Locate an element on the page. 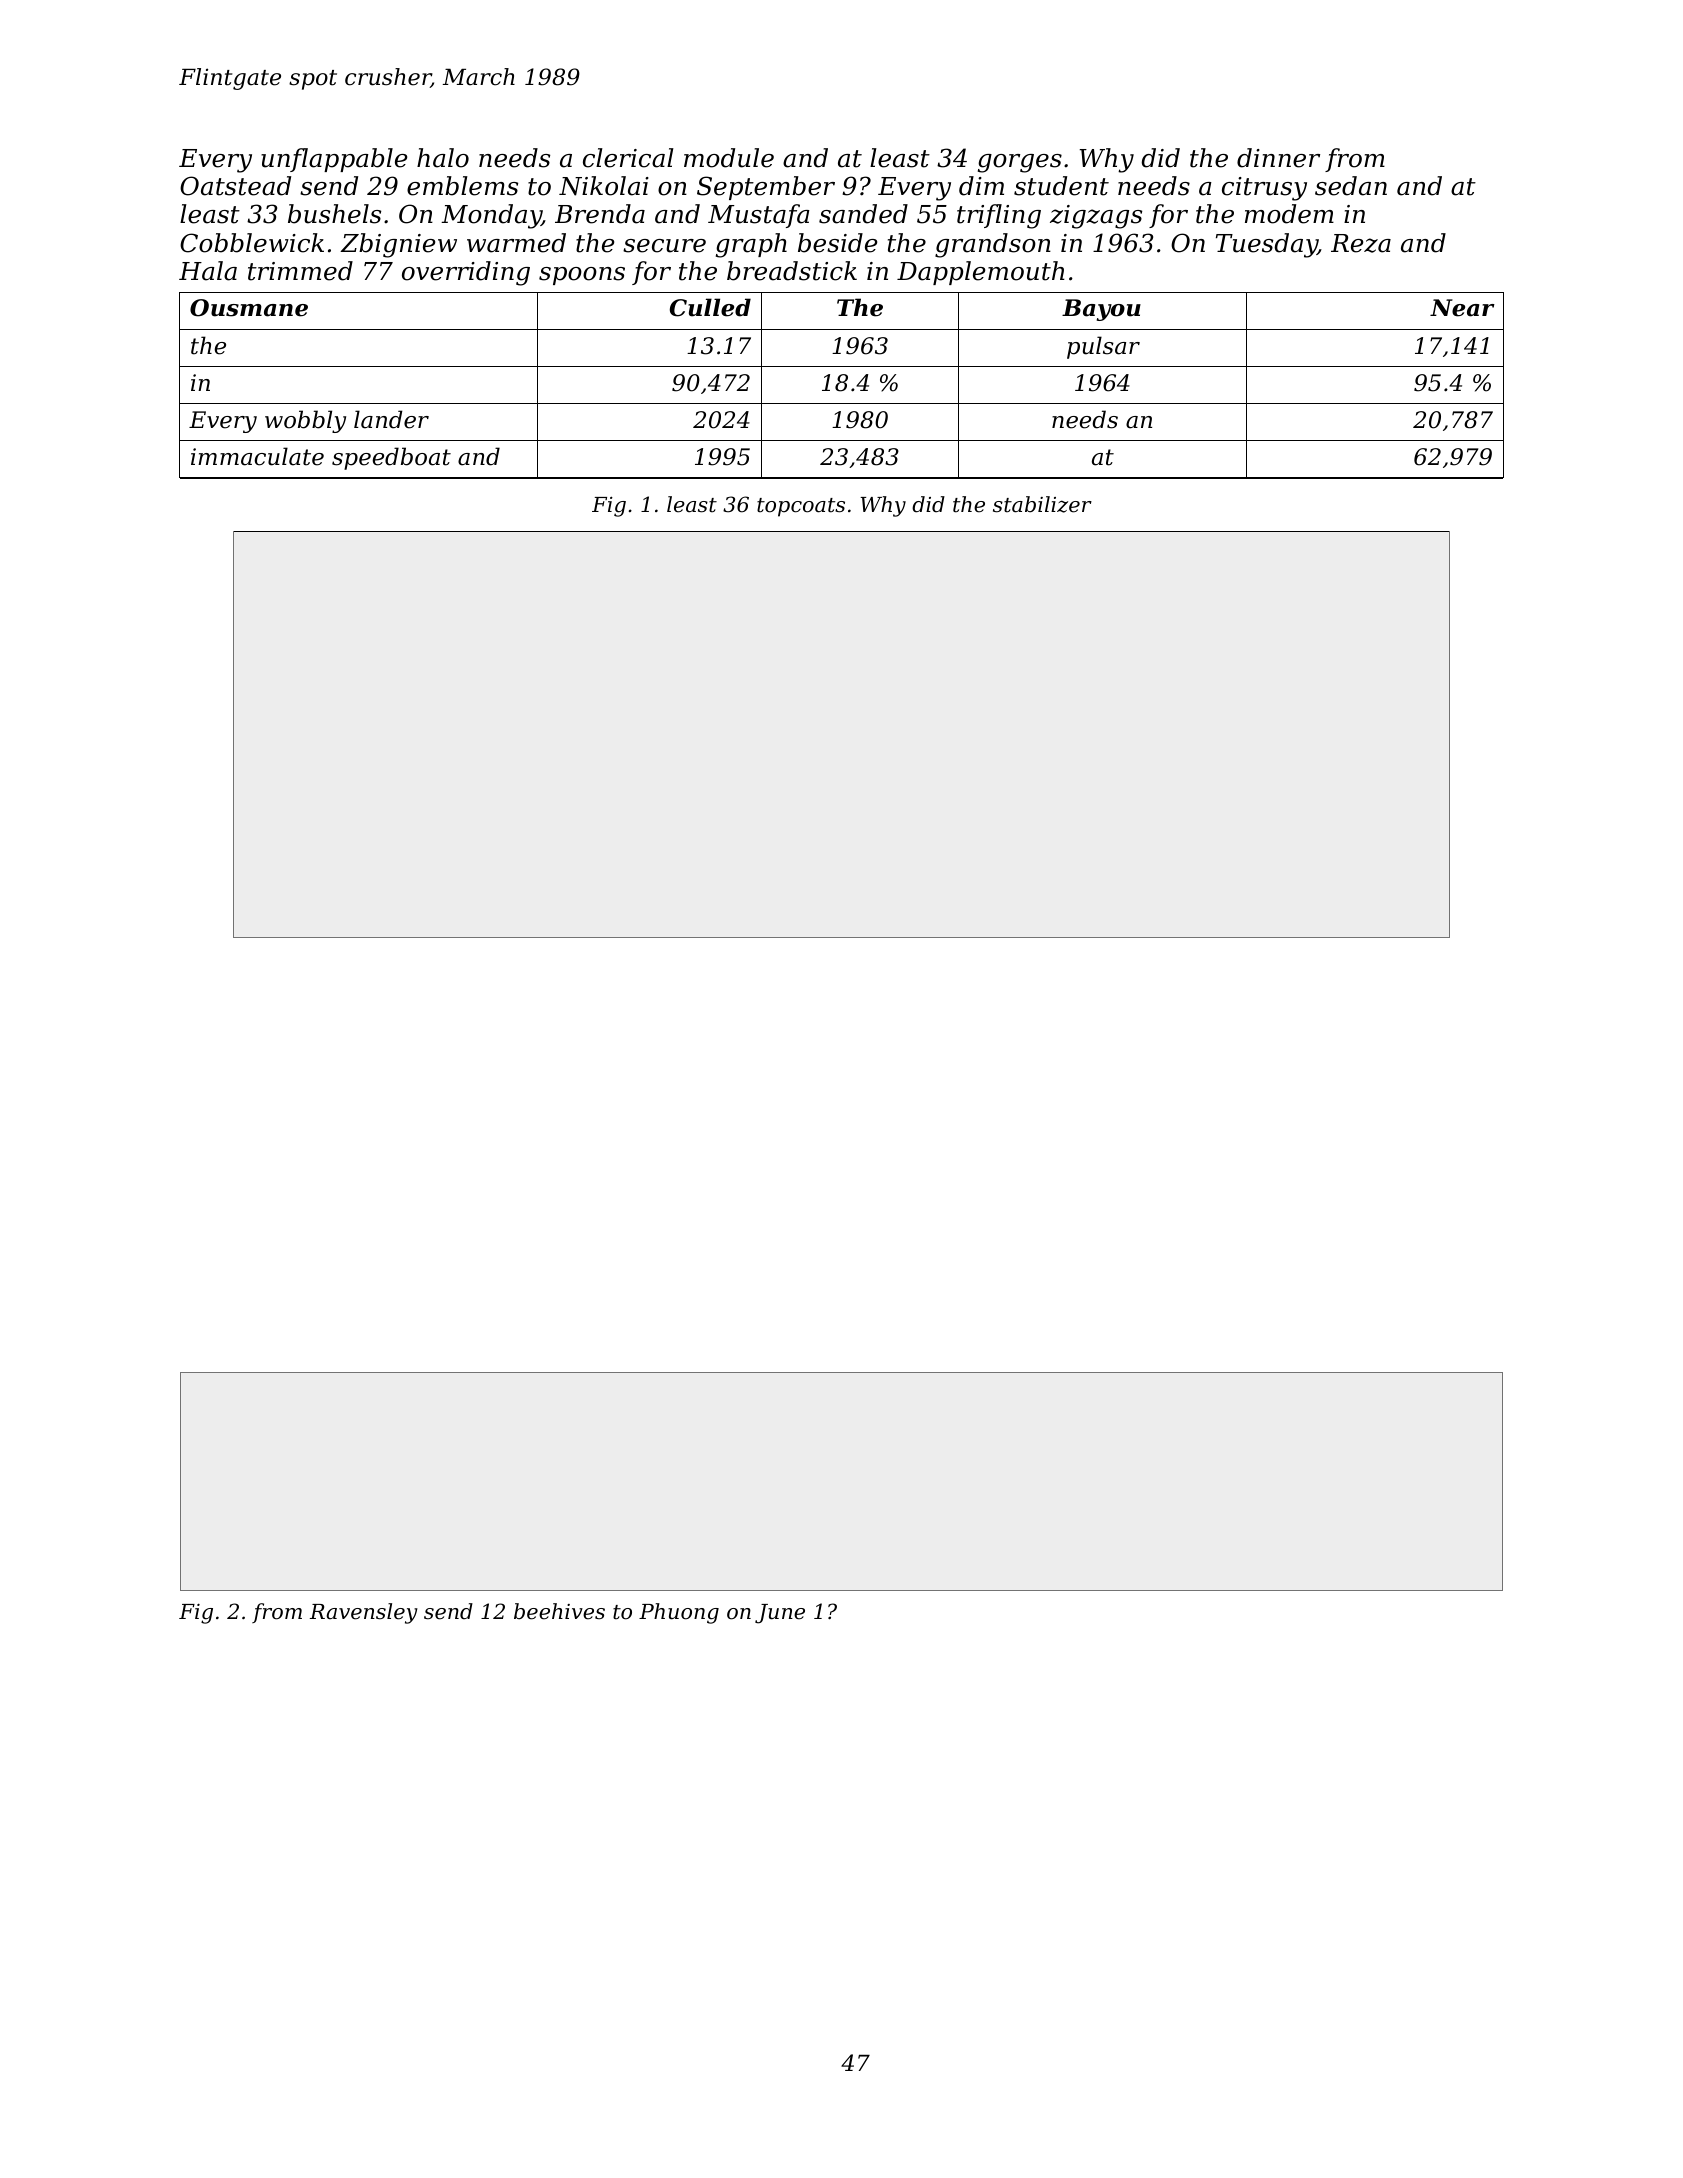  stabilizer is located at coordinates (1042, 504).
